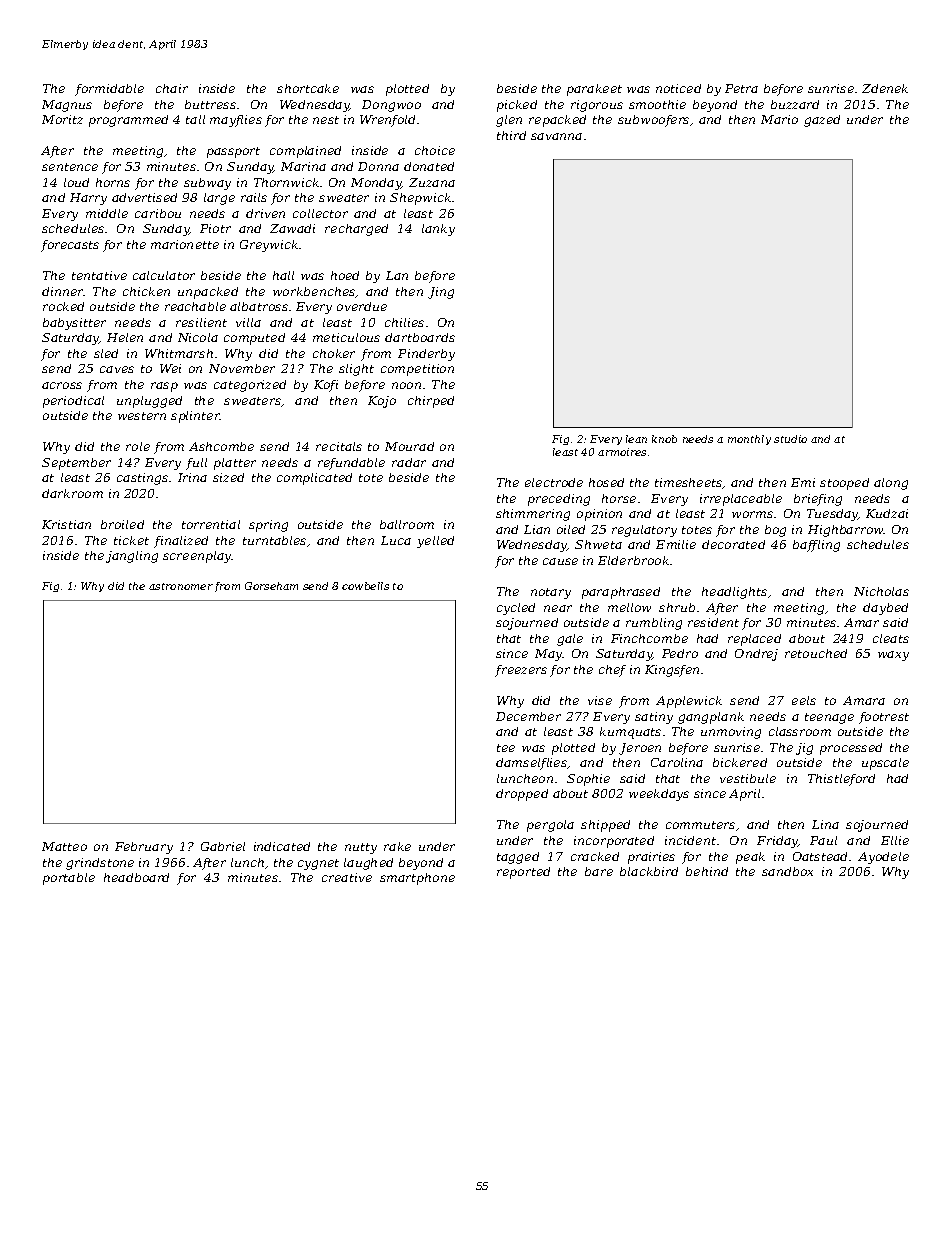  What do you see at coordinates (109, 90) in the image?
I see `formidable` at bounding box center [109, 90].
